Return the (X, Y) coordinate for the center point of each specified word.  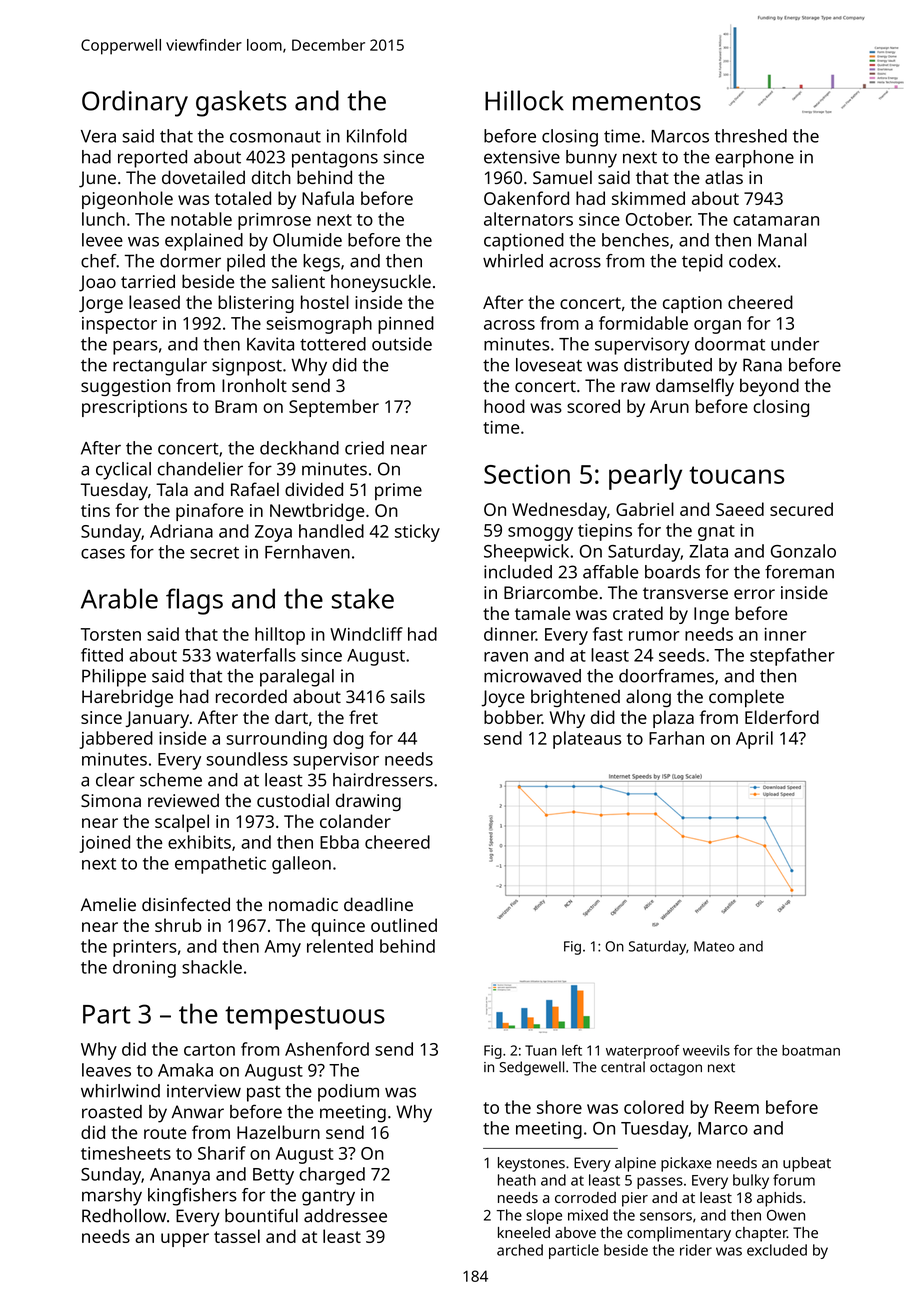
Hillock (524, 100)
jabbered (116, 740)
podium (348, 1093)
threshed (751, 136)
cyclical (123, 471)
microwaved (532, 676)
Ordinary (135, 103)
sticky (417, 533)
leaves (106, 1070)
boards (672, 572)
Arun (669, 406)
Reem (737, 1107)
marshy (112, 1197)
